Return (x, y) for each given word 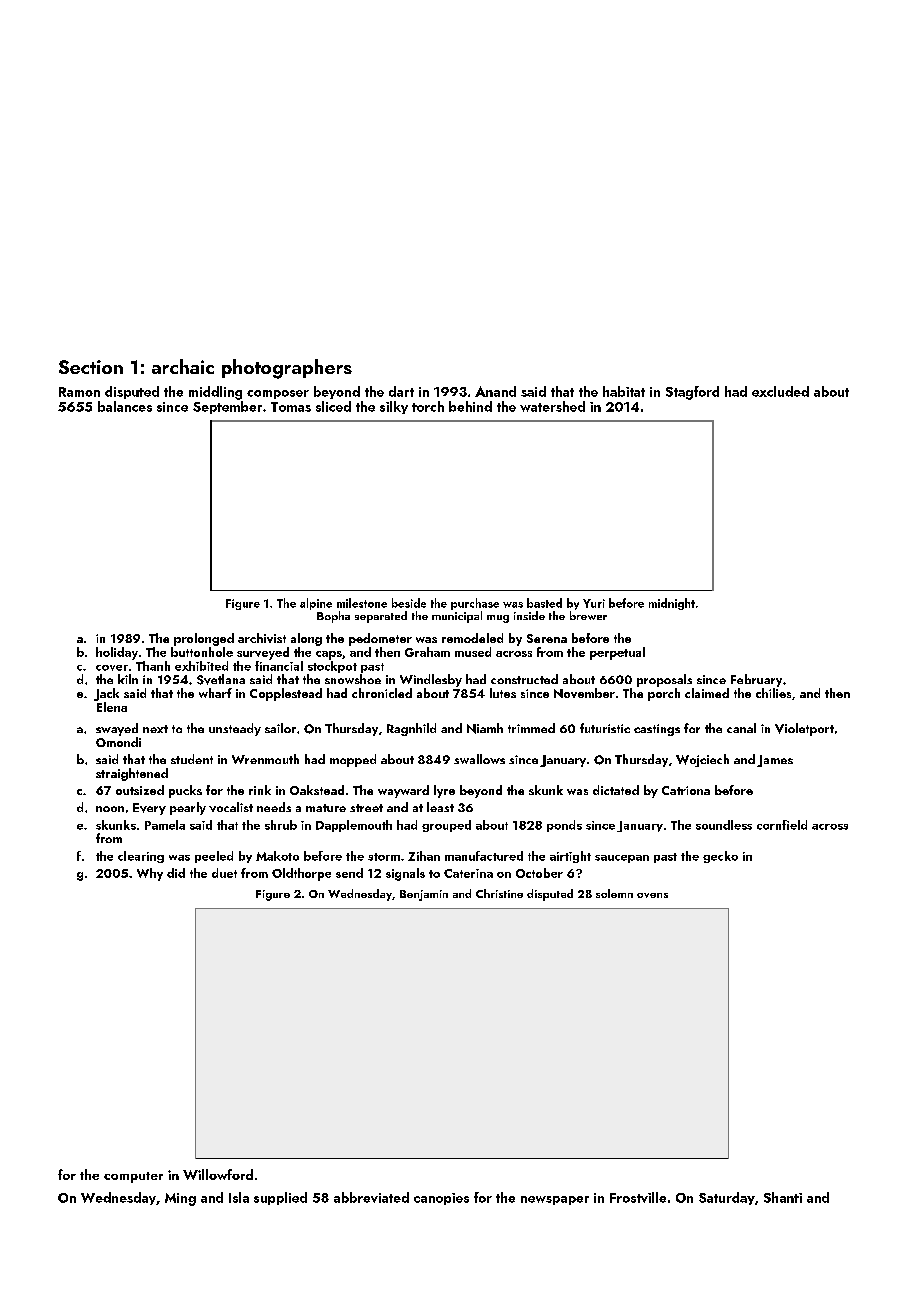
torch (428, 406)
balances (125, 406)
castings (657, 730)
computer (133, 1177)
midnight (672, 604)
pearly (188, 808)
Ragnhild (411, 729)
